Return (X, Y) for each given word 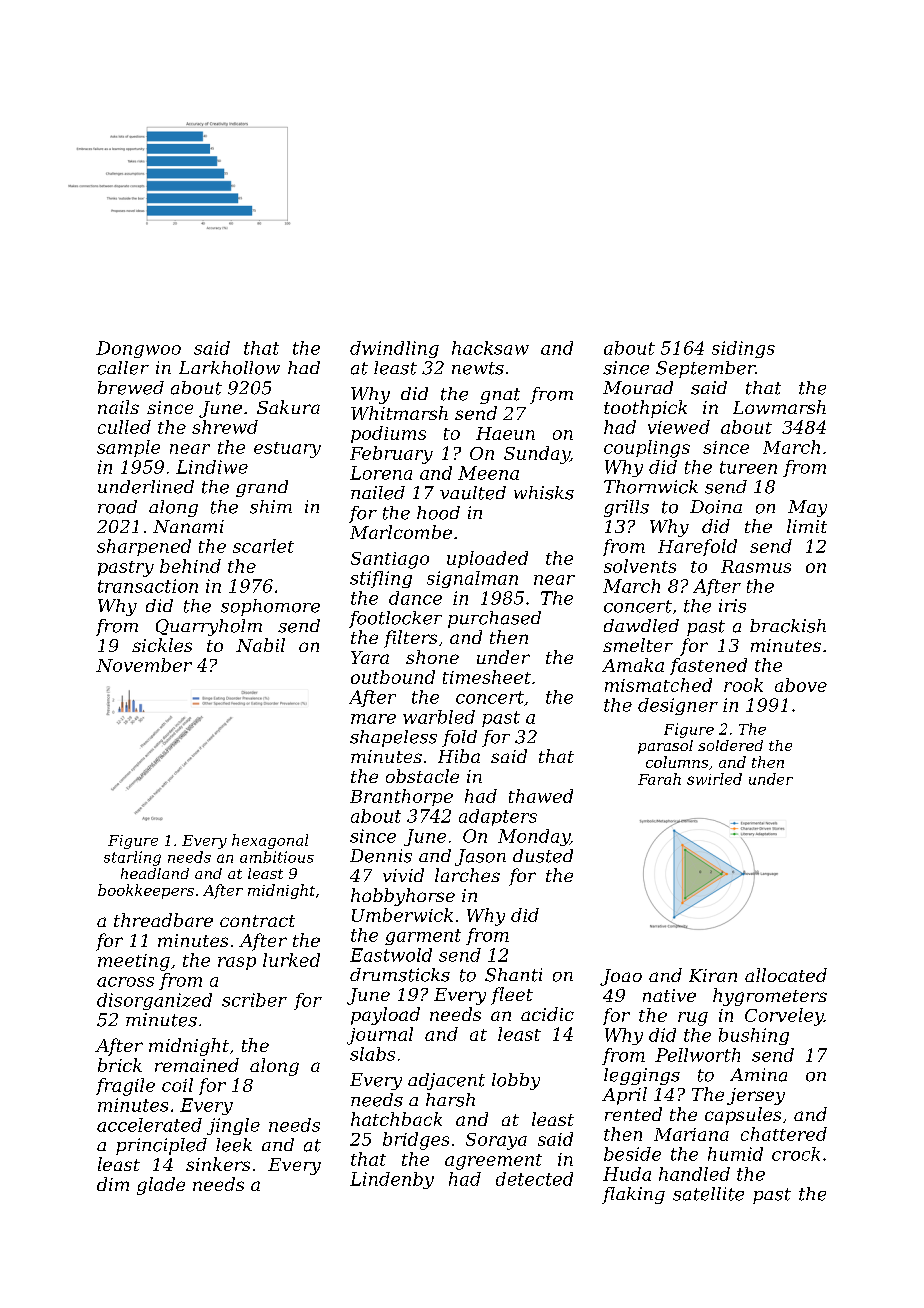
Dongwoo (138, 349)
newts (478, 368)
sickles (162, 645)
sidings (743, 349)
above (801, 685)
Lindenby (392, 1180)
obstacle (422, 776)
